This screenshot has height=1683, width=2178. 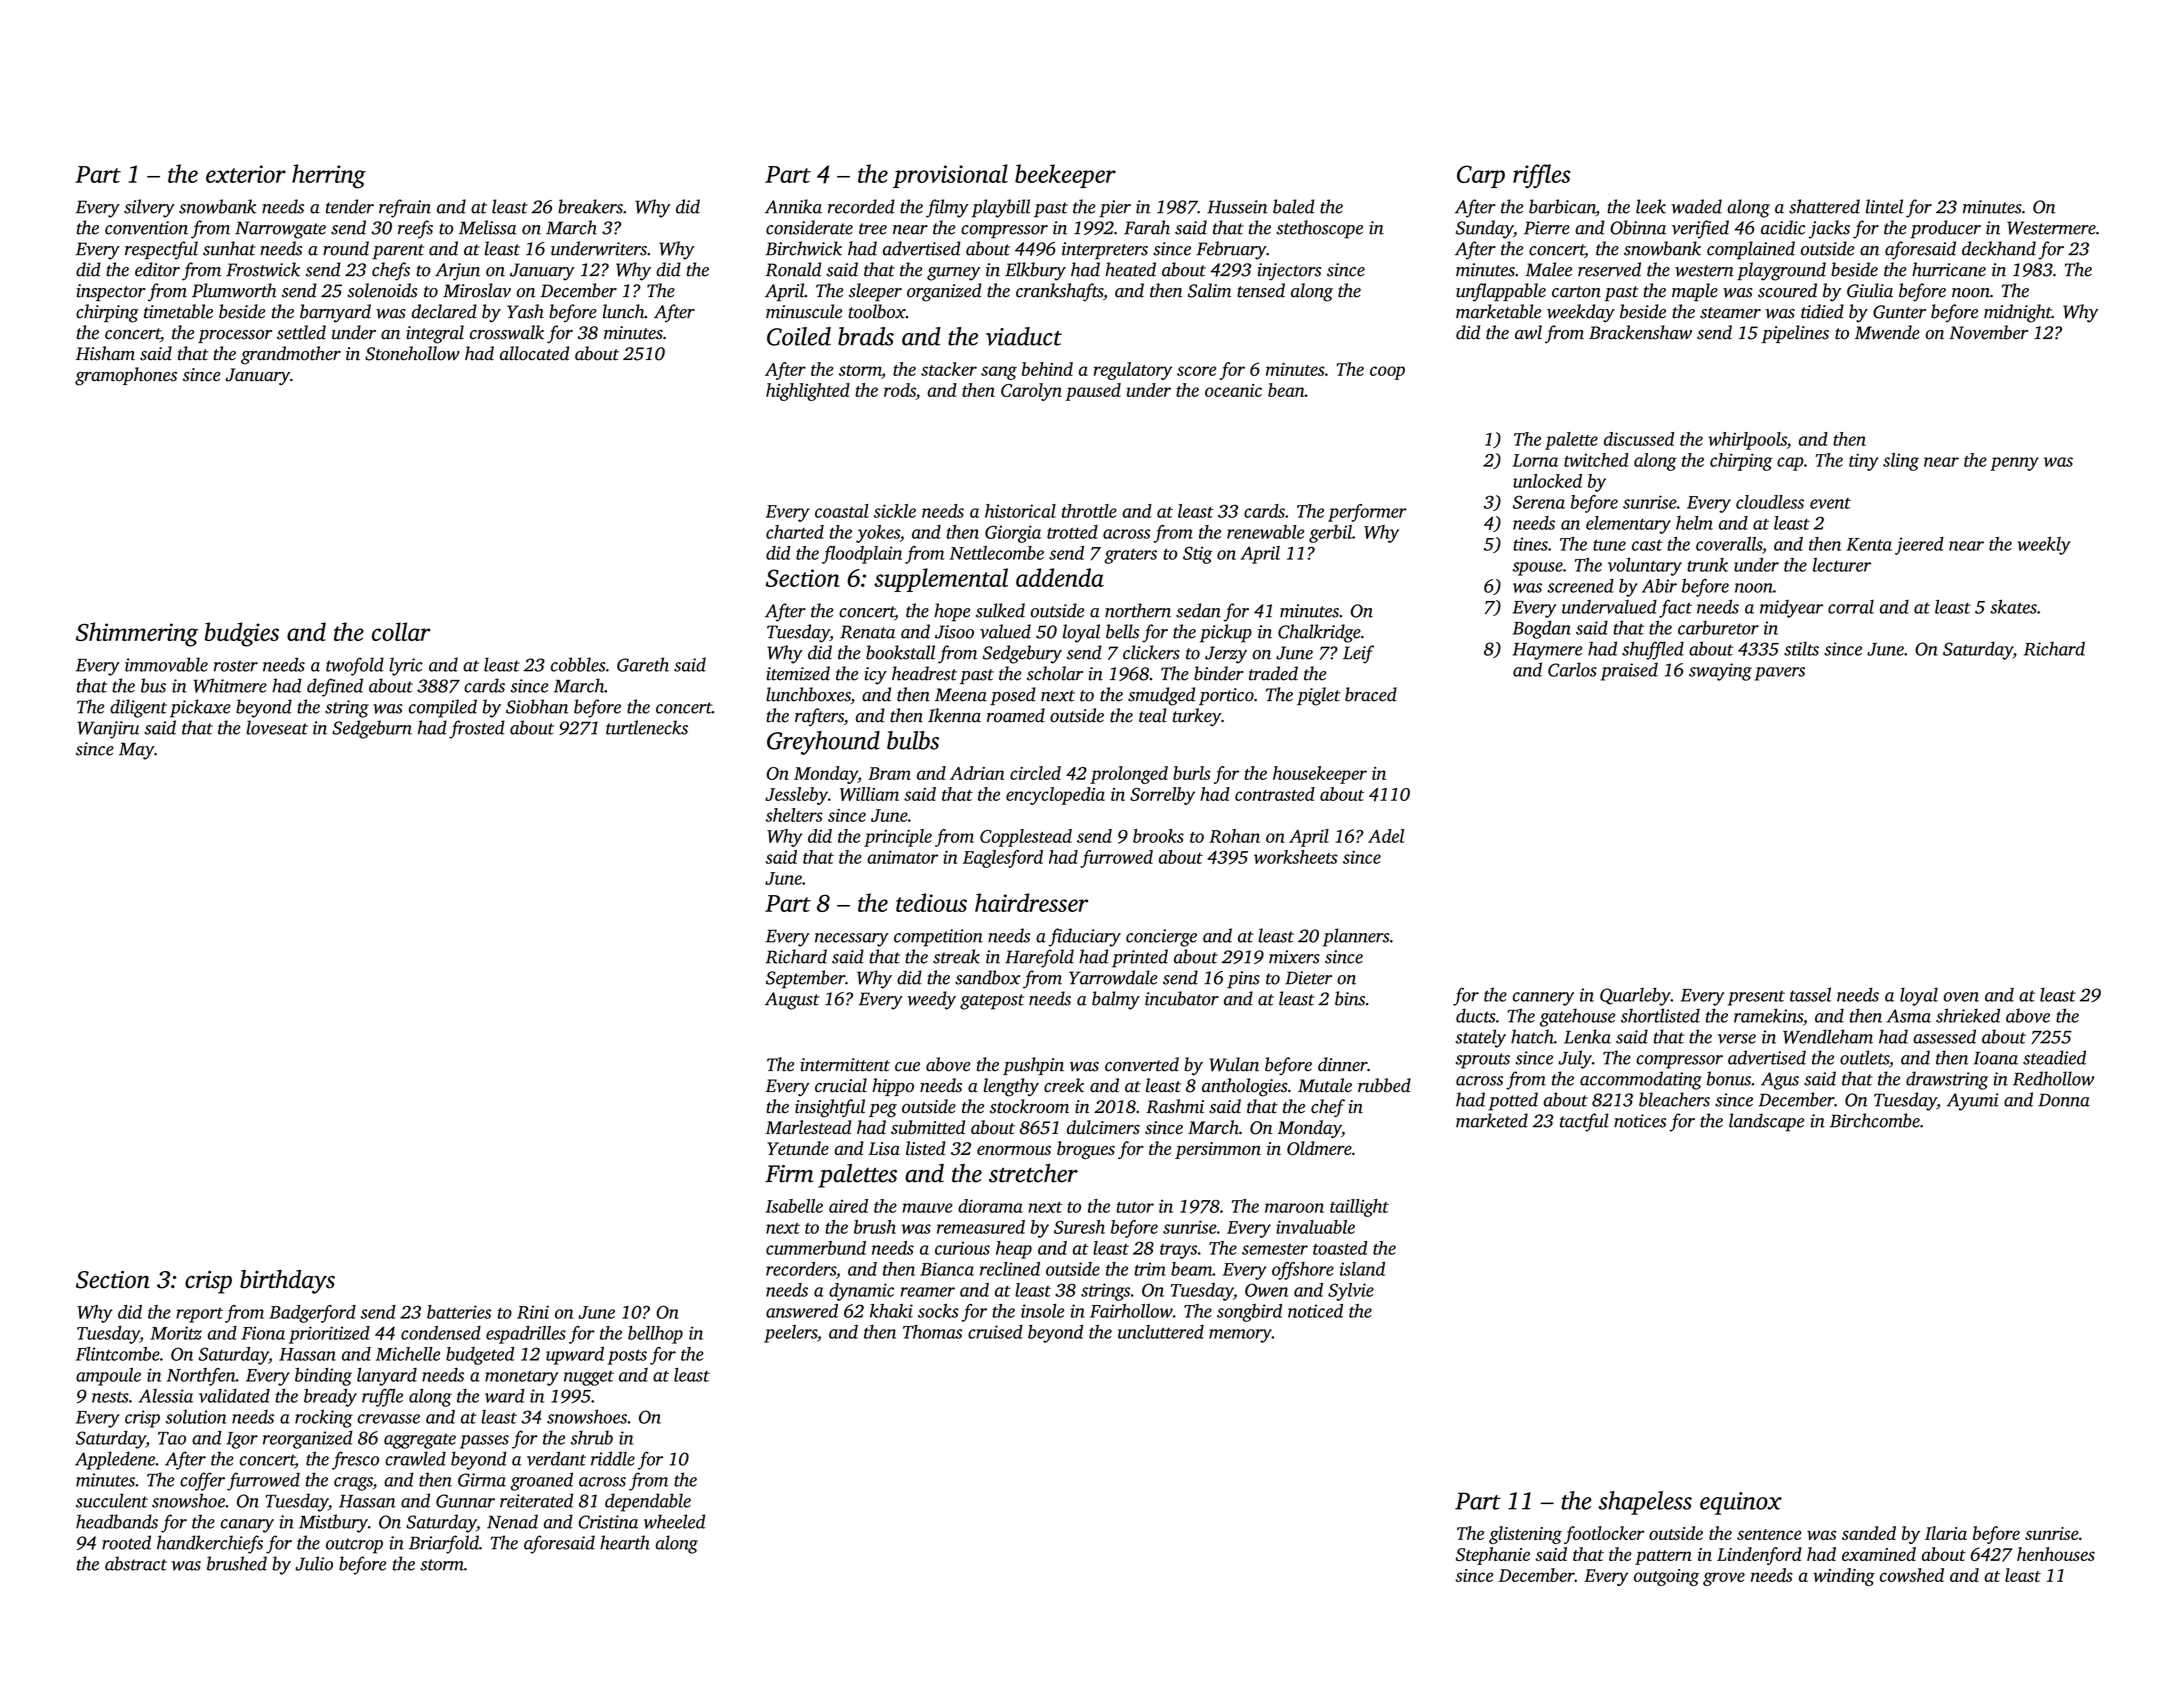 What do you see at coordinates (512, 1521) in the screenshot?
I see `Nenad` at bounding box center [512, 1521].
